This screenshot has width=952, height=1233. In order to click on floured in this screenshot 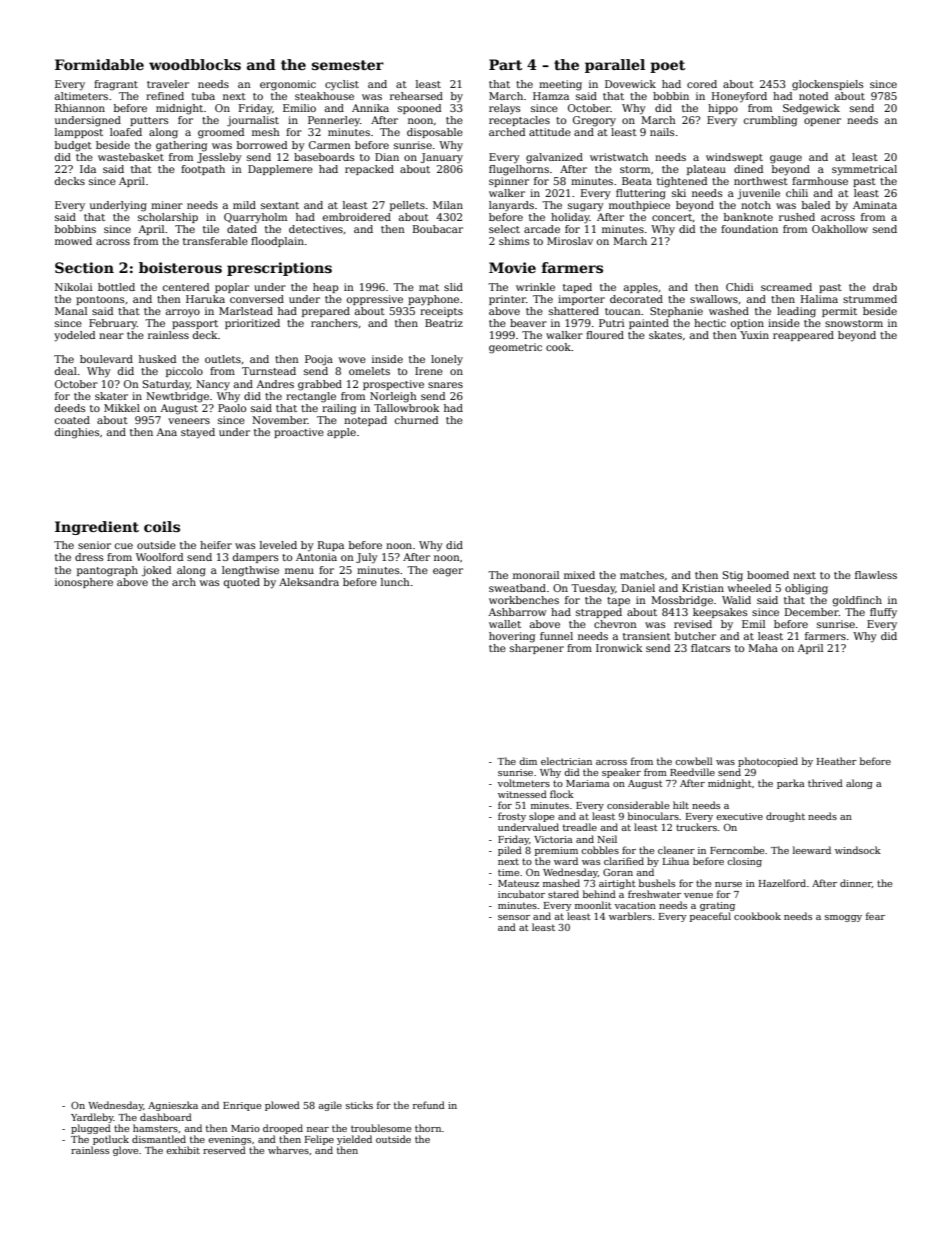, I will do `click(605, 335)`.
